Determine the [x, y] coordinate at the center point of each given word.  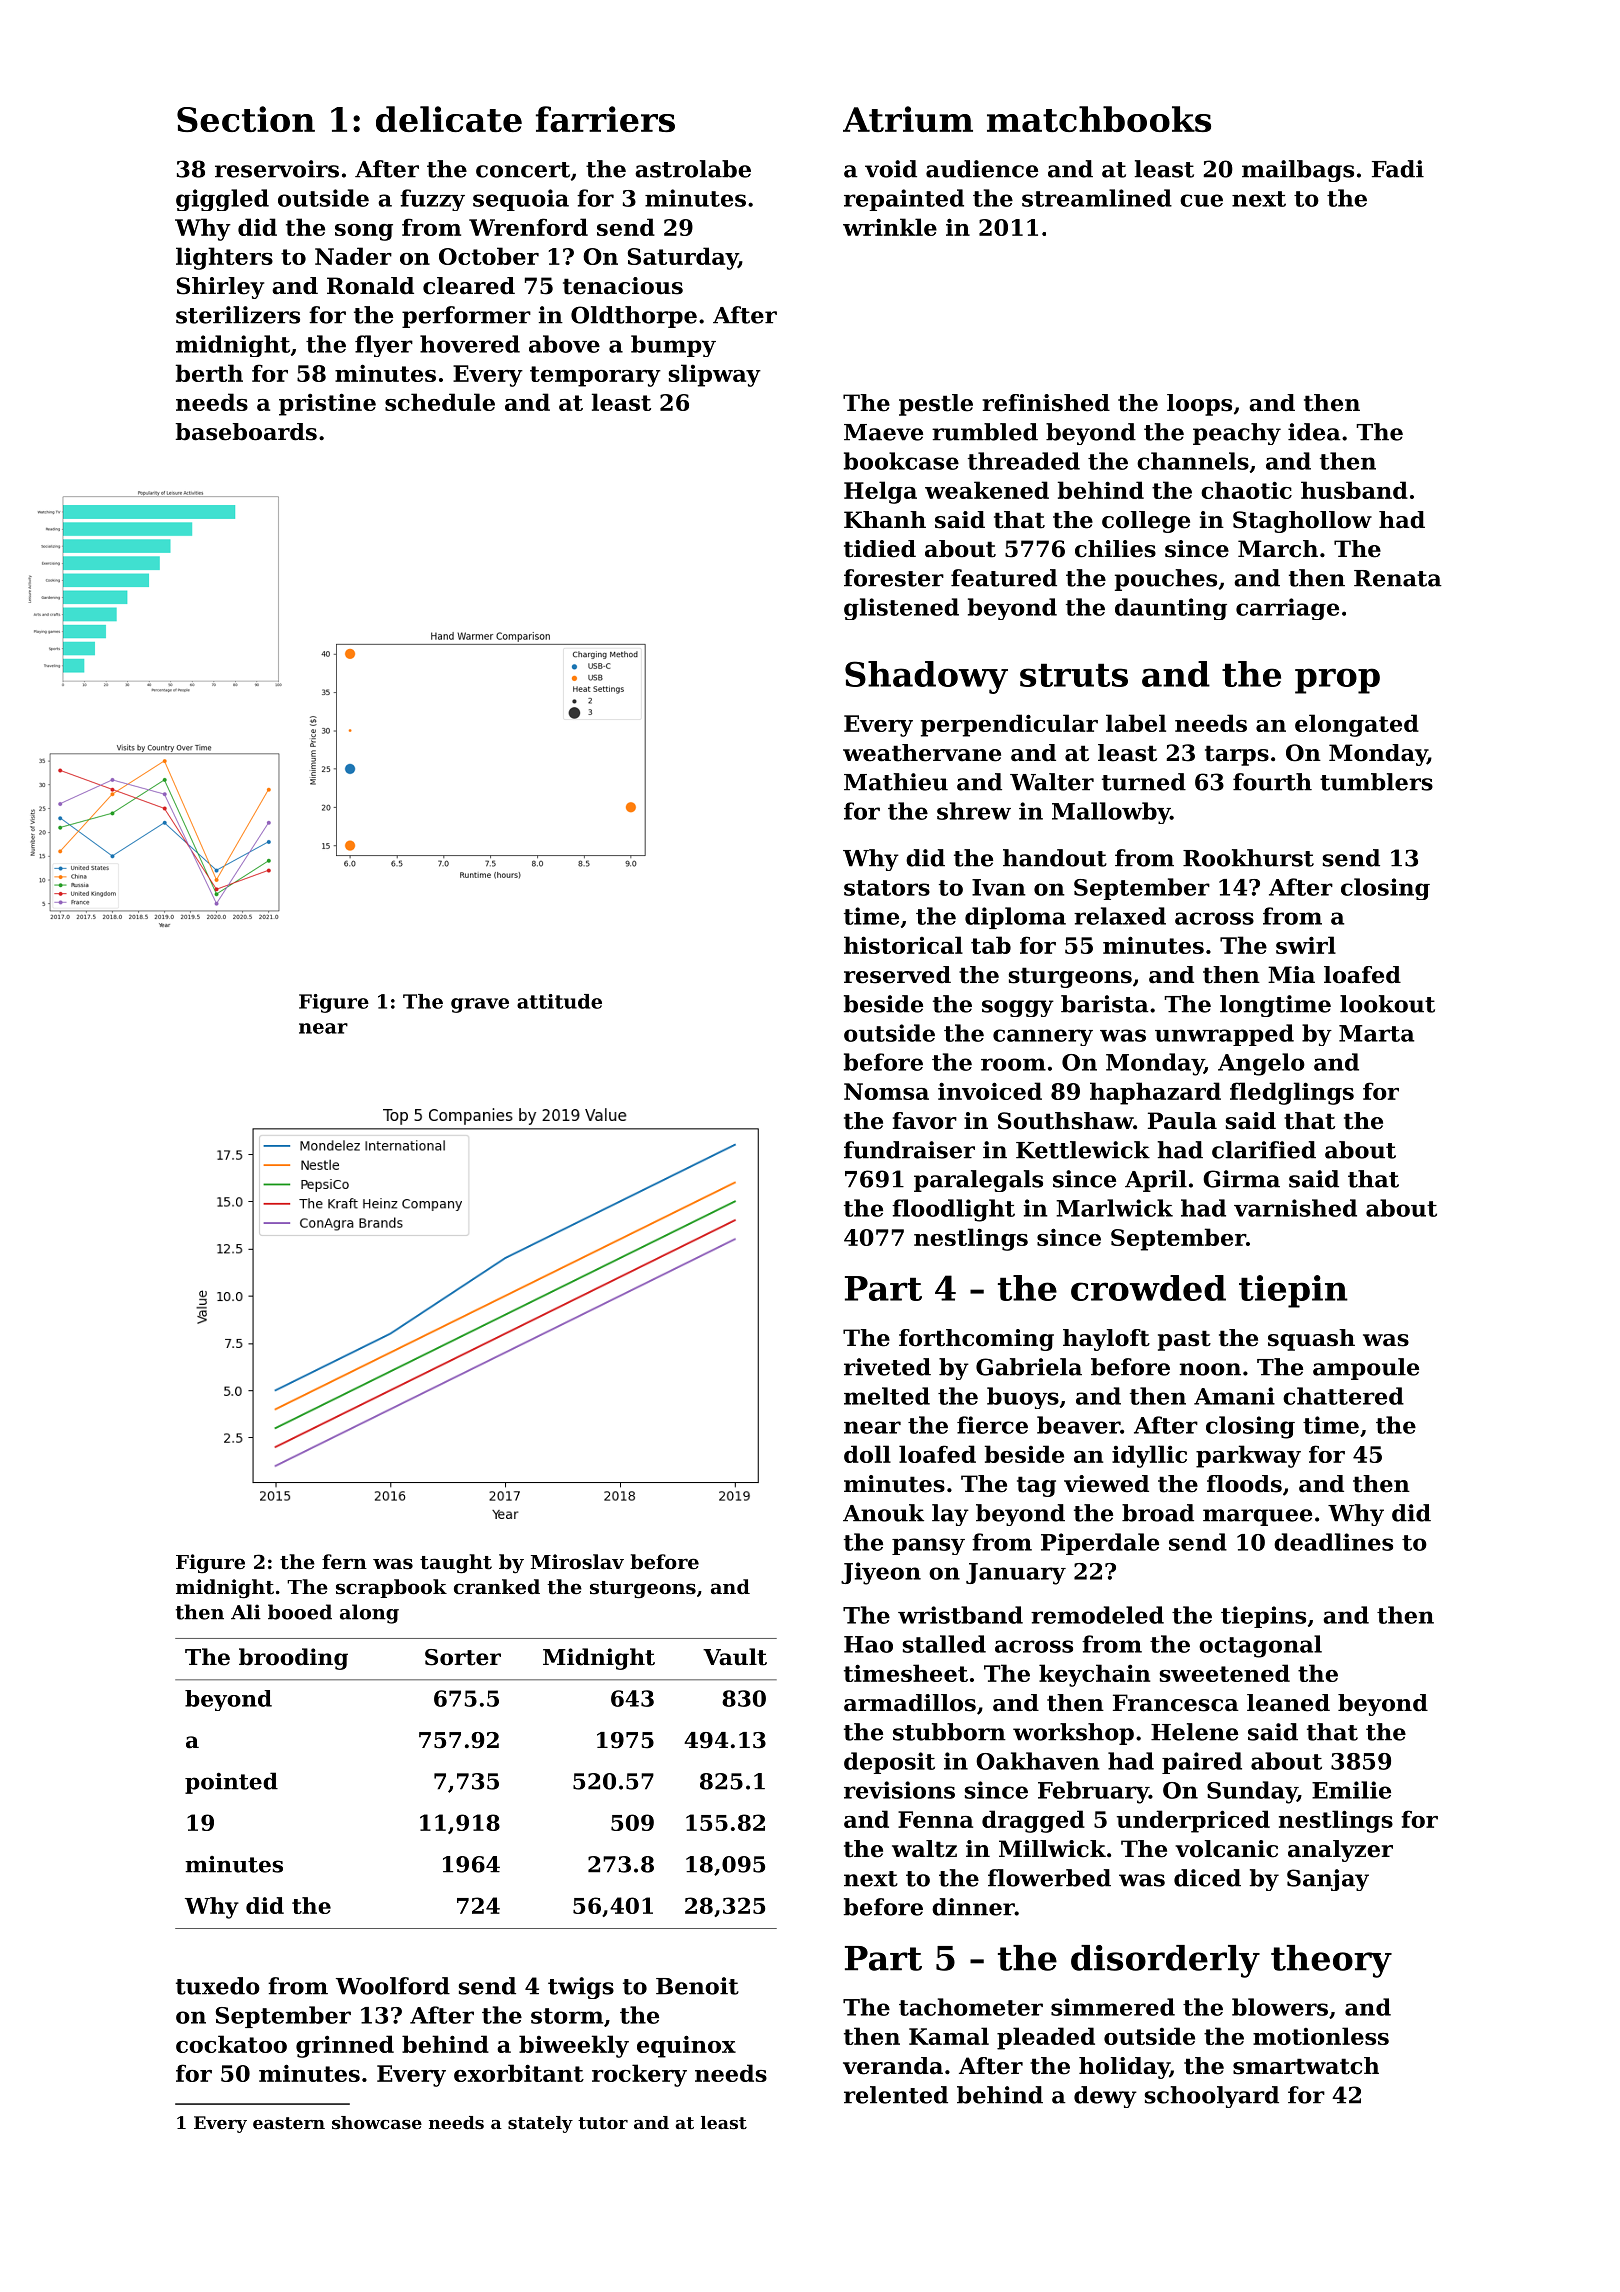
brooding [293, 1659]
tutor [603, 2123]
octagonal [1260, 1646]
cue [1201, 200]
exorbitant [519, 2073]
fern [344, 1561]
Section [246, 119]
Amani [1234, 1396]
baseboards [246, 432]
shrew [974, 811]
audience [982, 169]
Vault [735, 1657]
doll [867, 1454]
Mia [1291, 975]
